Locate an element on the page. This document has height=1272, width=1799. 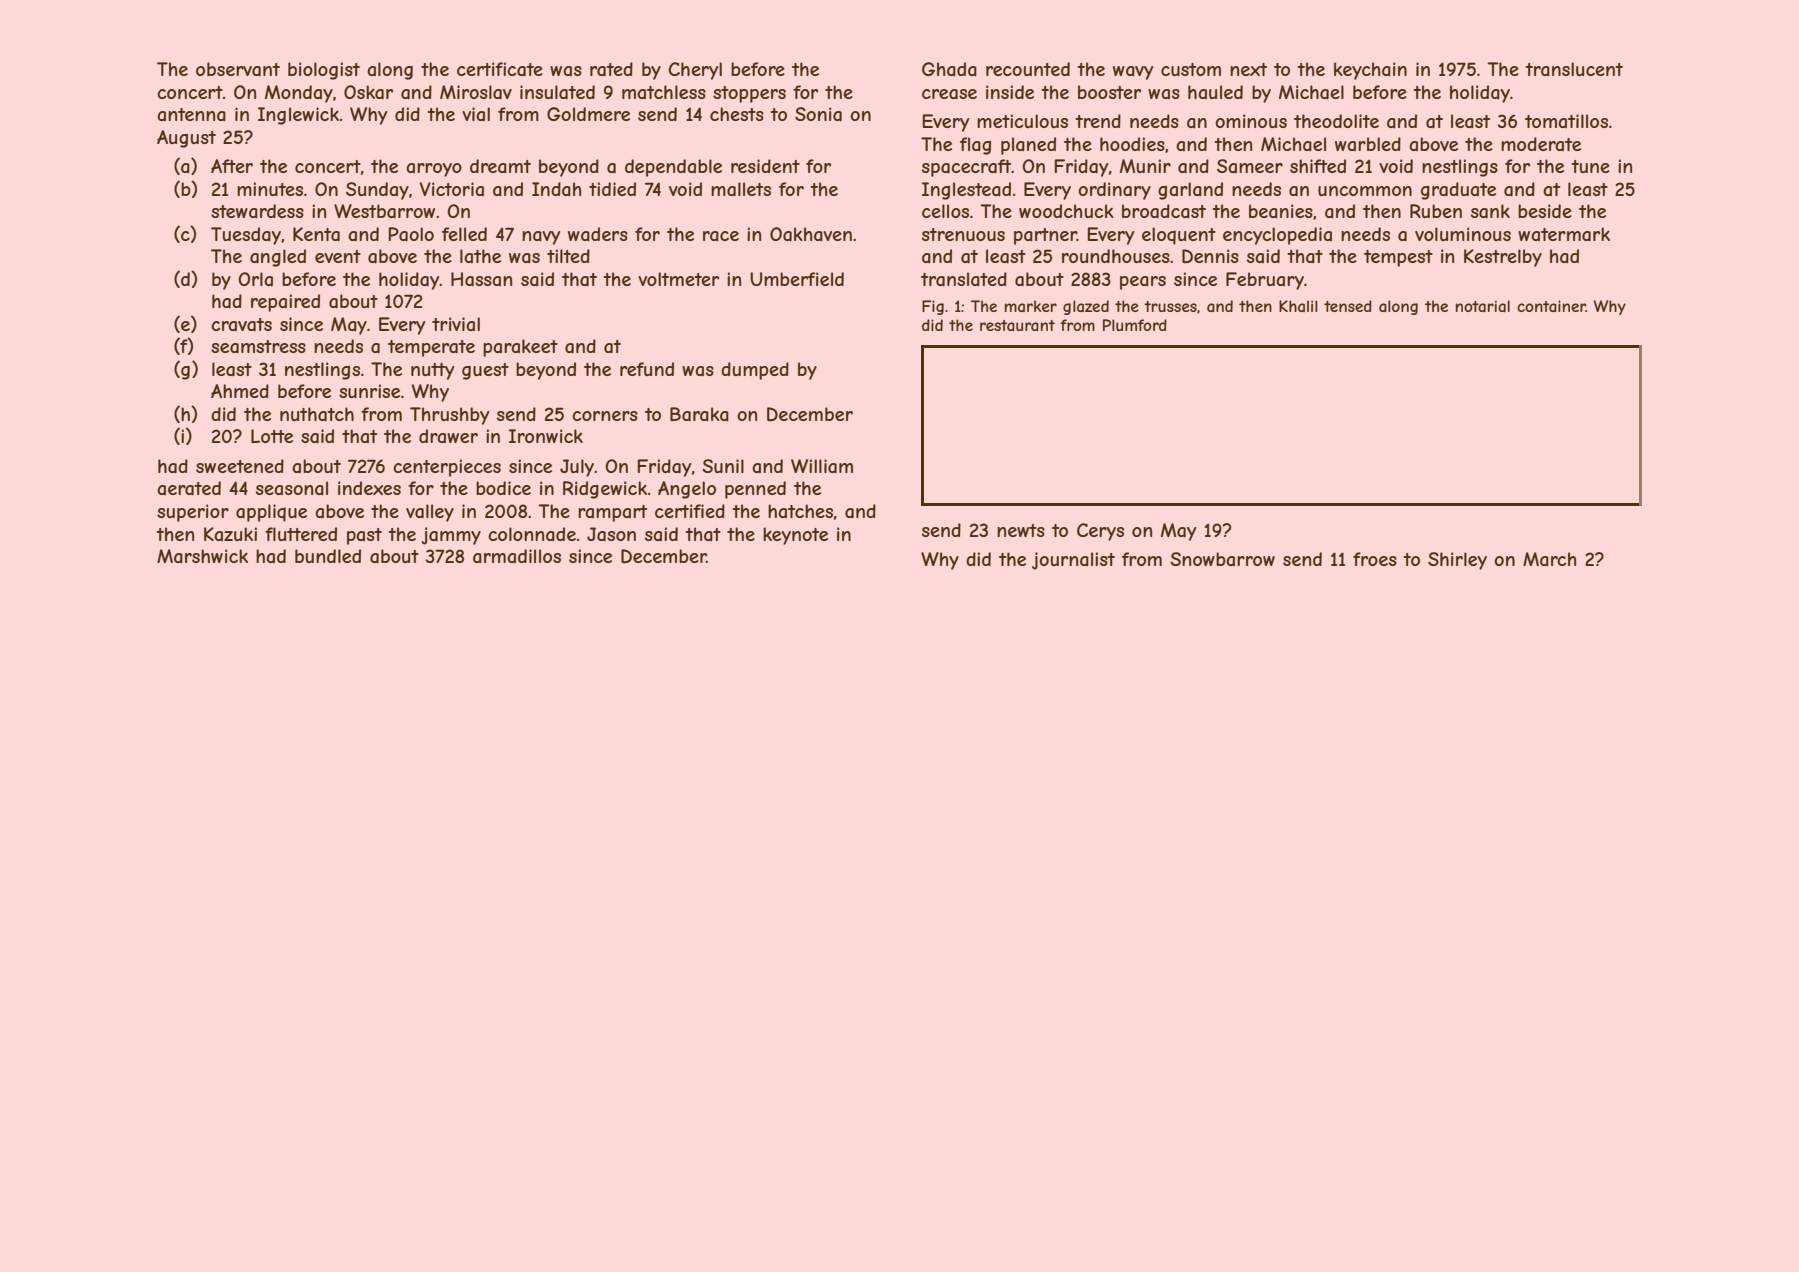
Lotte is located at coordinates (272, 436).
